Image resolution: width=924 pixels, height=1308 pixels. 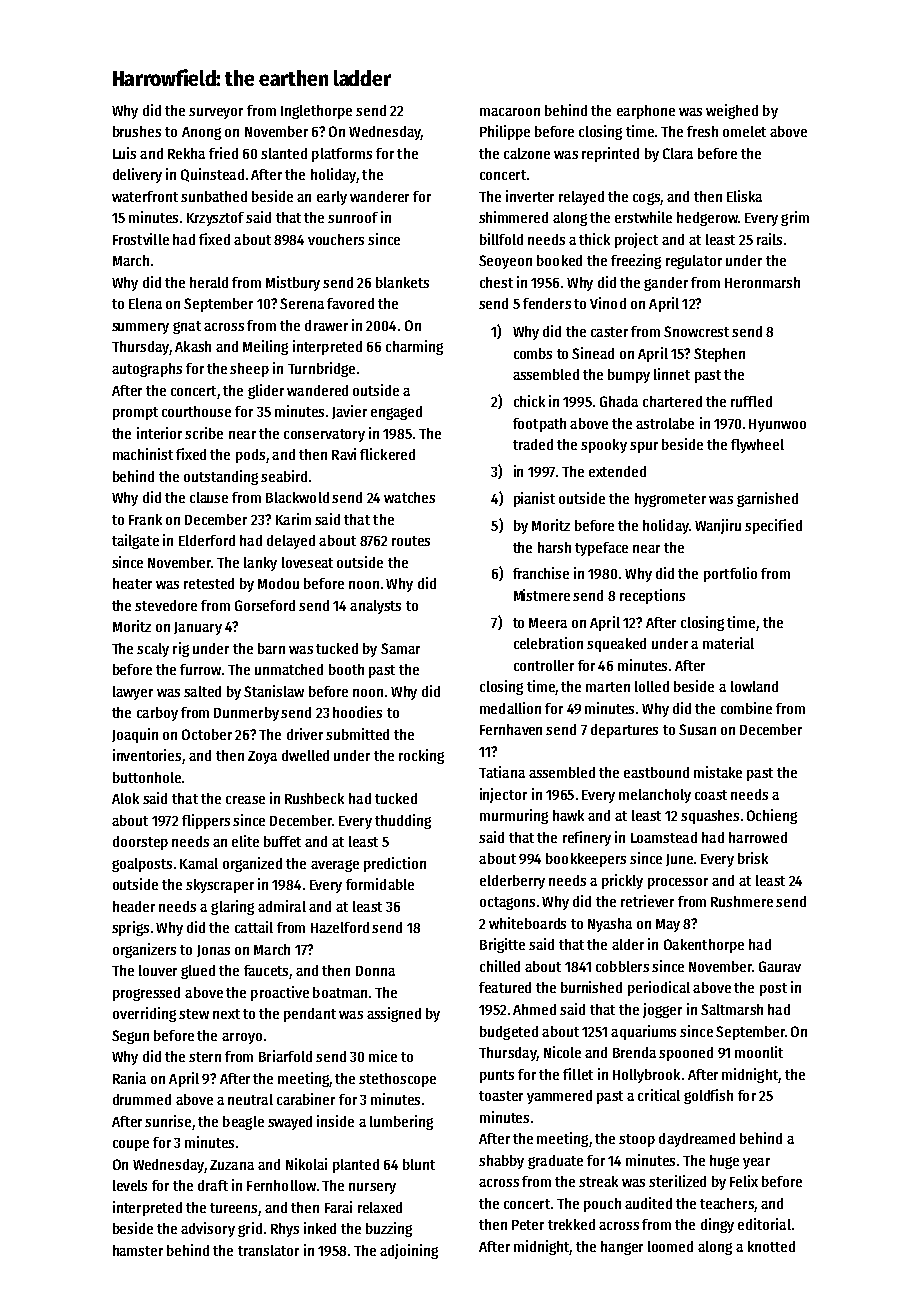 I want to click on flickered, so click(x=387, y=454).
